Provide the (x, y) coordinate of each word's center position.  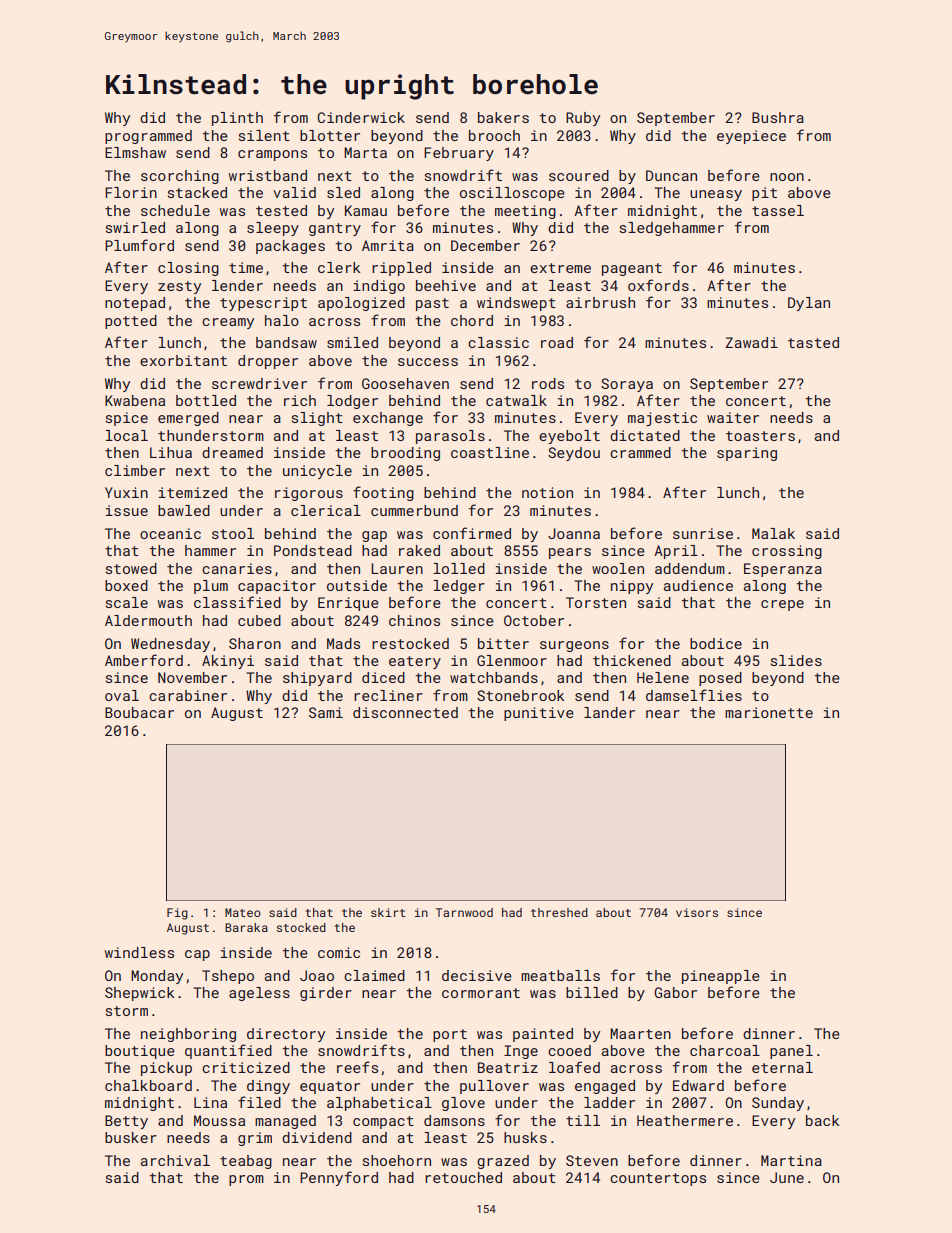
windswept (516, 304)
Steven (592, 1160)
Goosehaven (405, 383)
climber (135, 470)
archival (175, 1160)
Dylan (809, 304)
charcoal (725, 1050)
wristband (268, 175)
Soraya (627, 385)
